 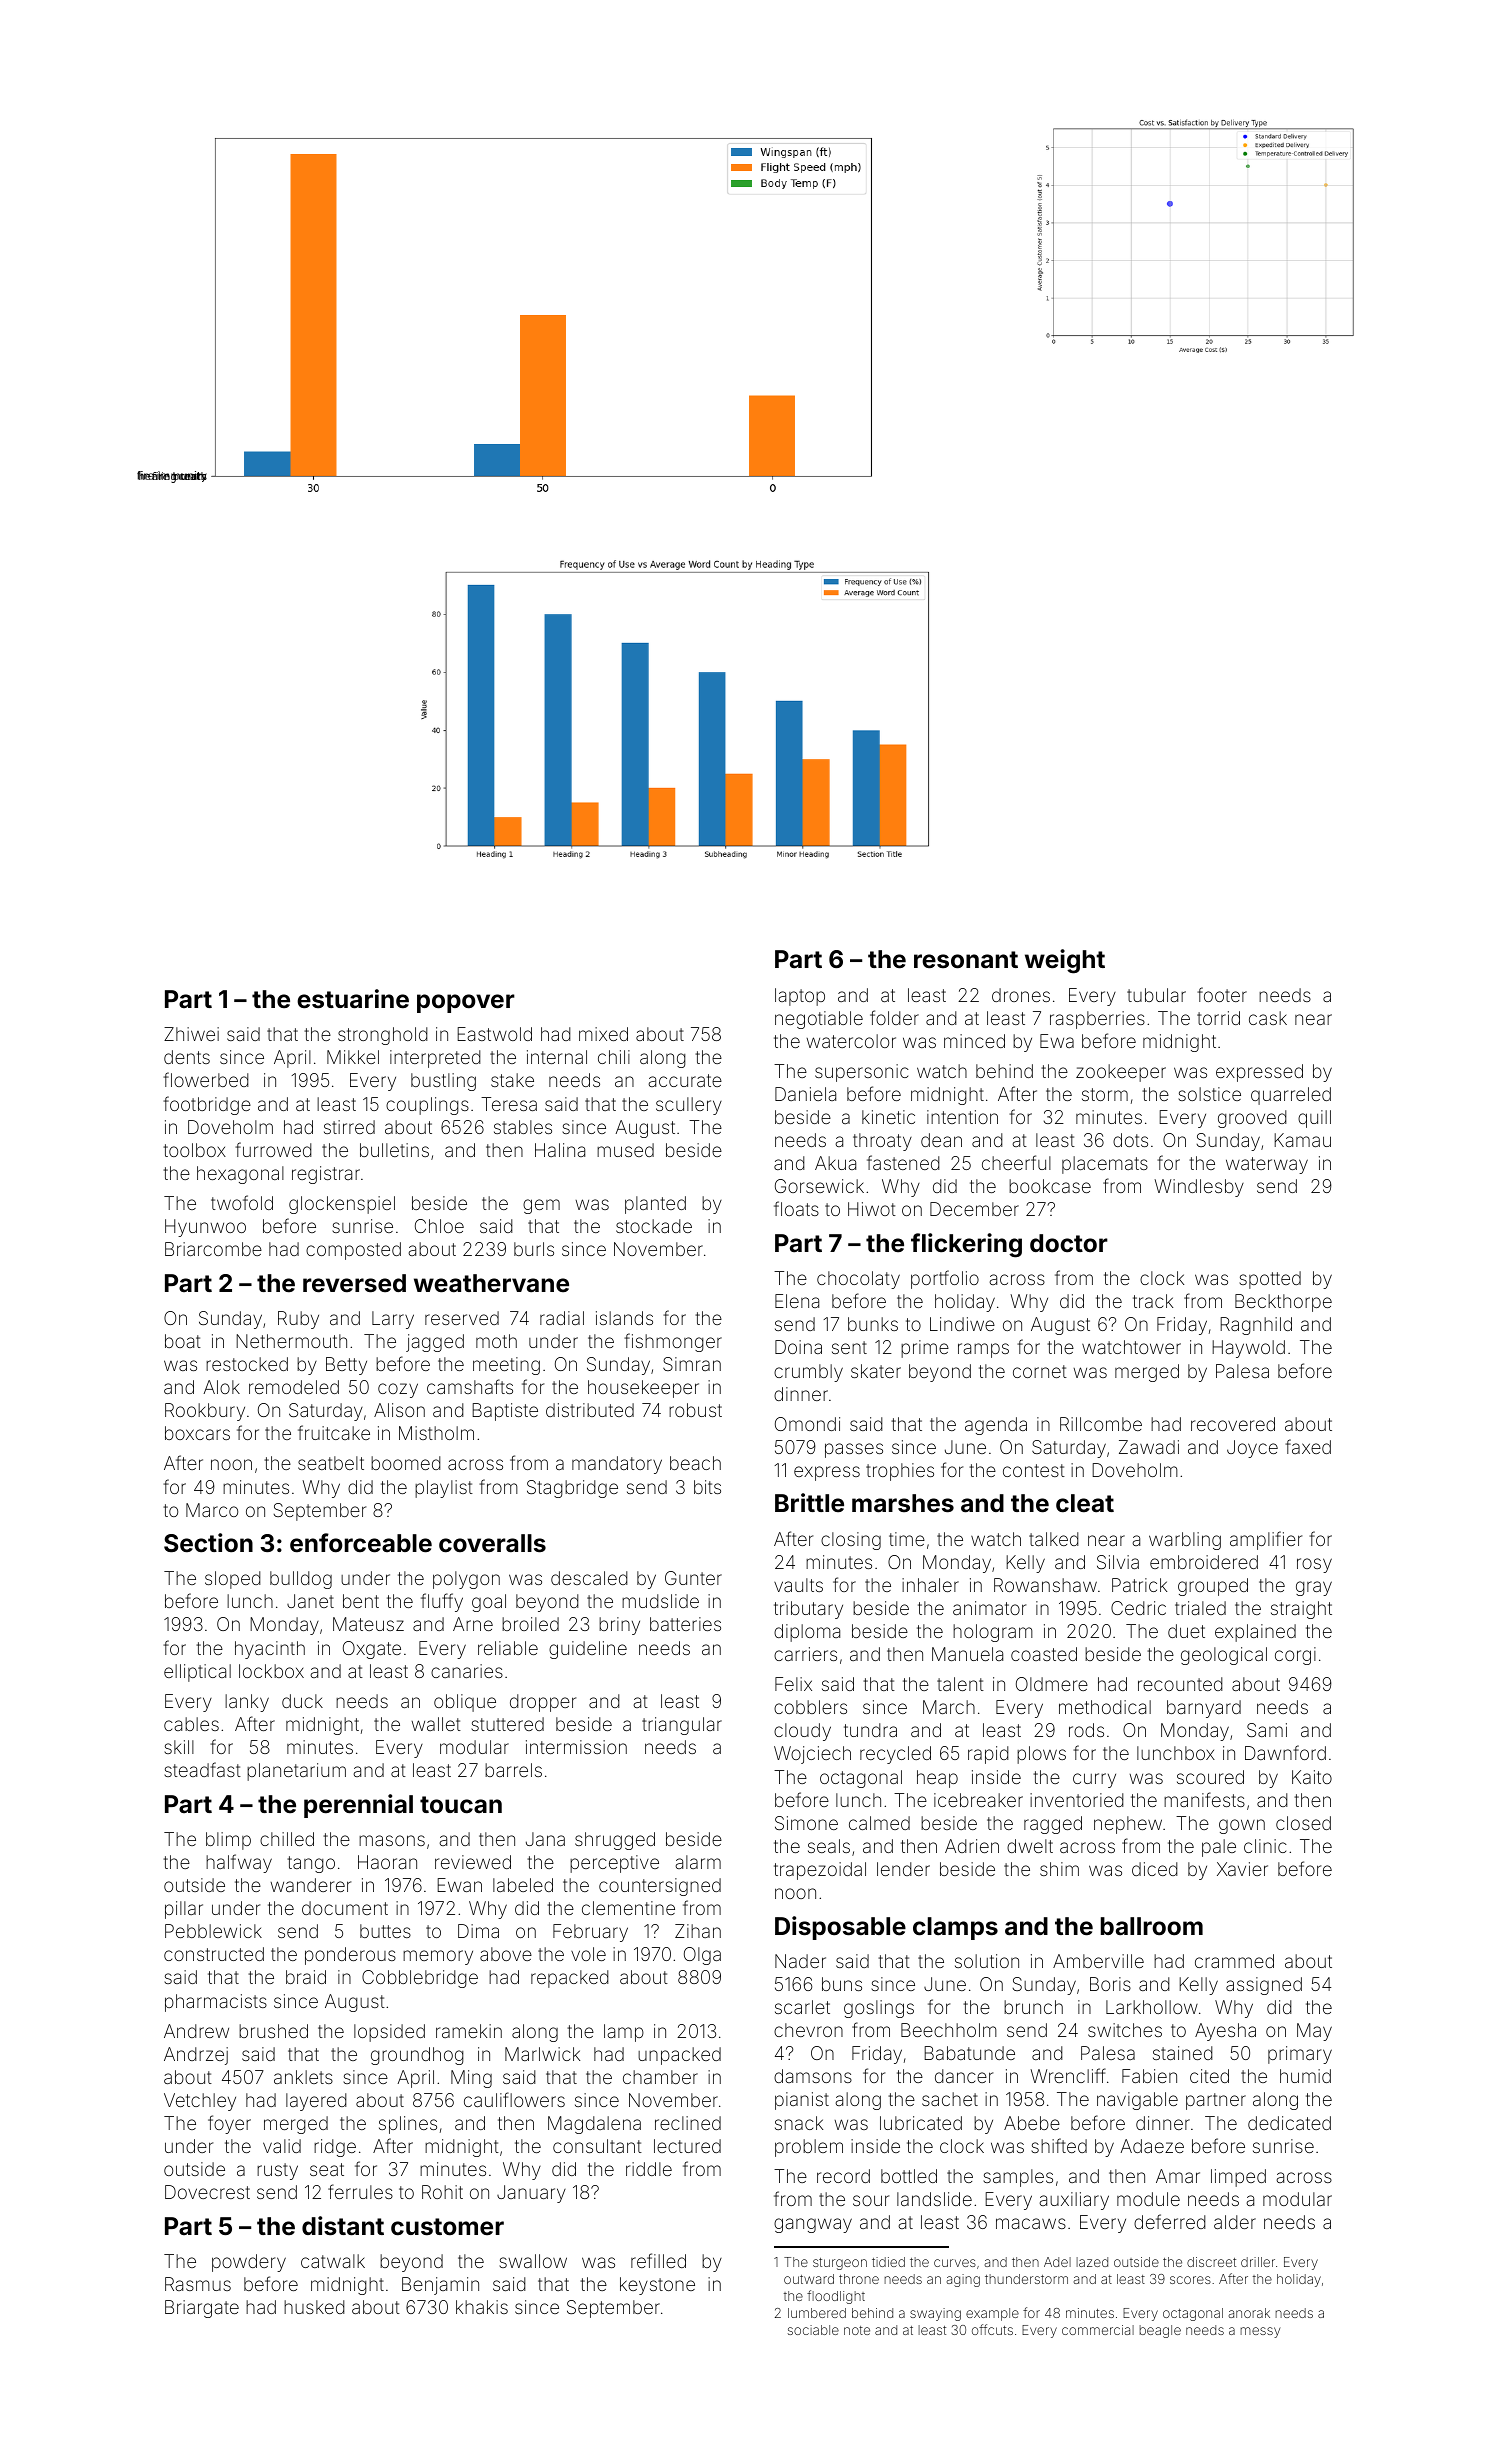 I want to click on popover, so click(x=466, y=1003).
